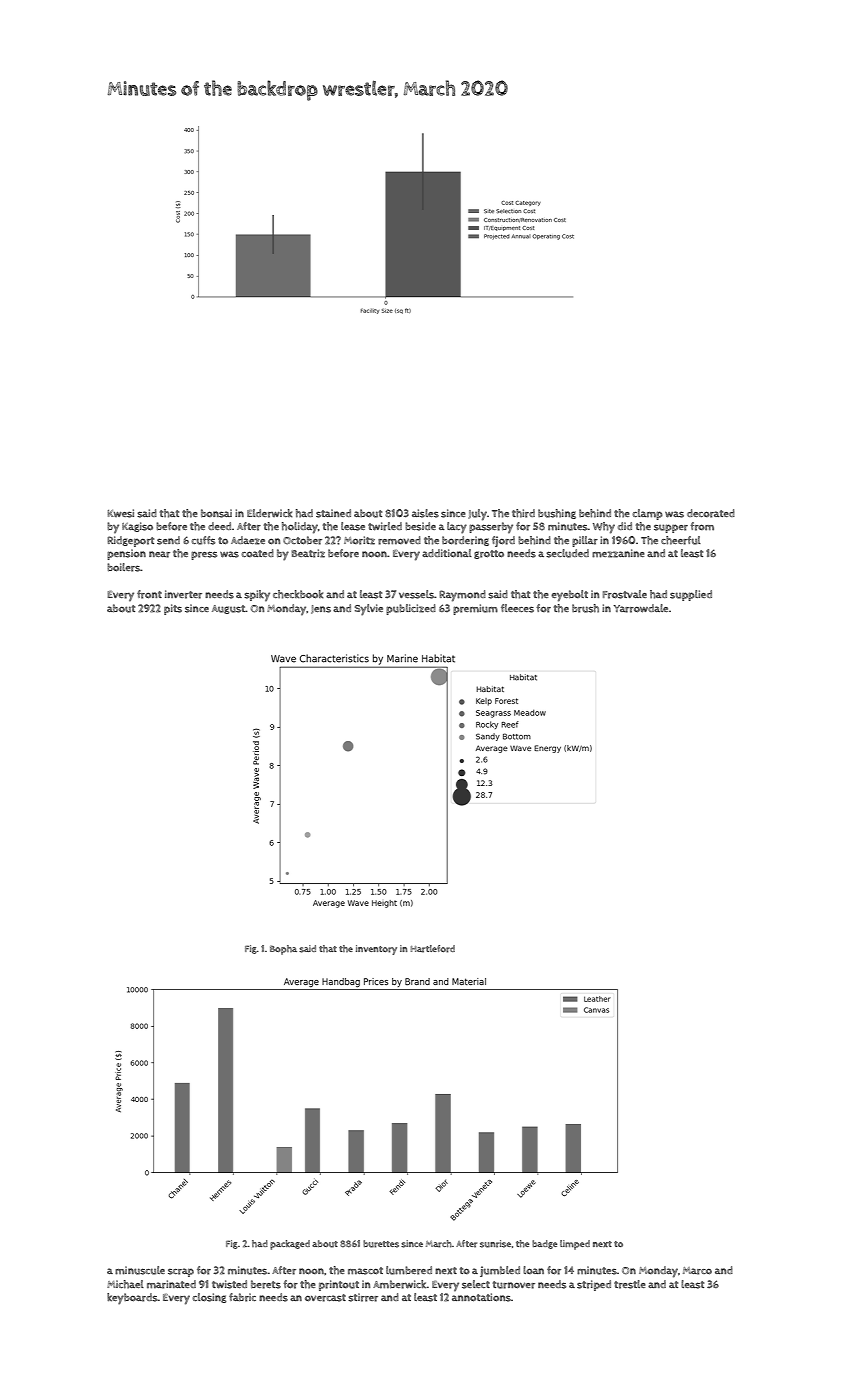  What do you see at coordinates (433, 949) in the screenshot?
I see `Hartleford` at bounding box center [433, 949].
